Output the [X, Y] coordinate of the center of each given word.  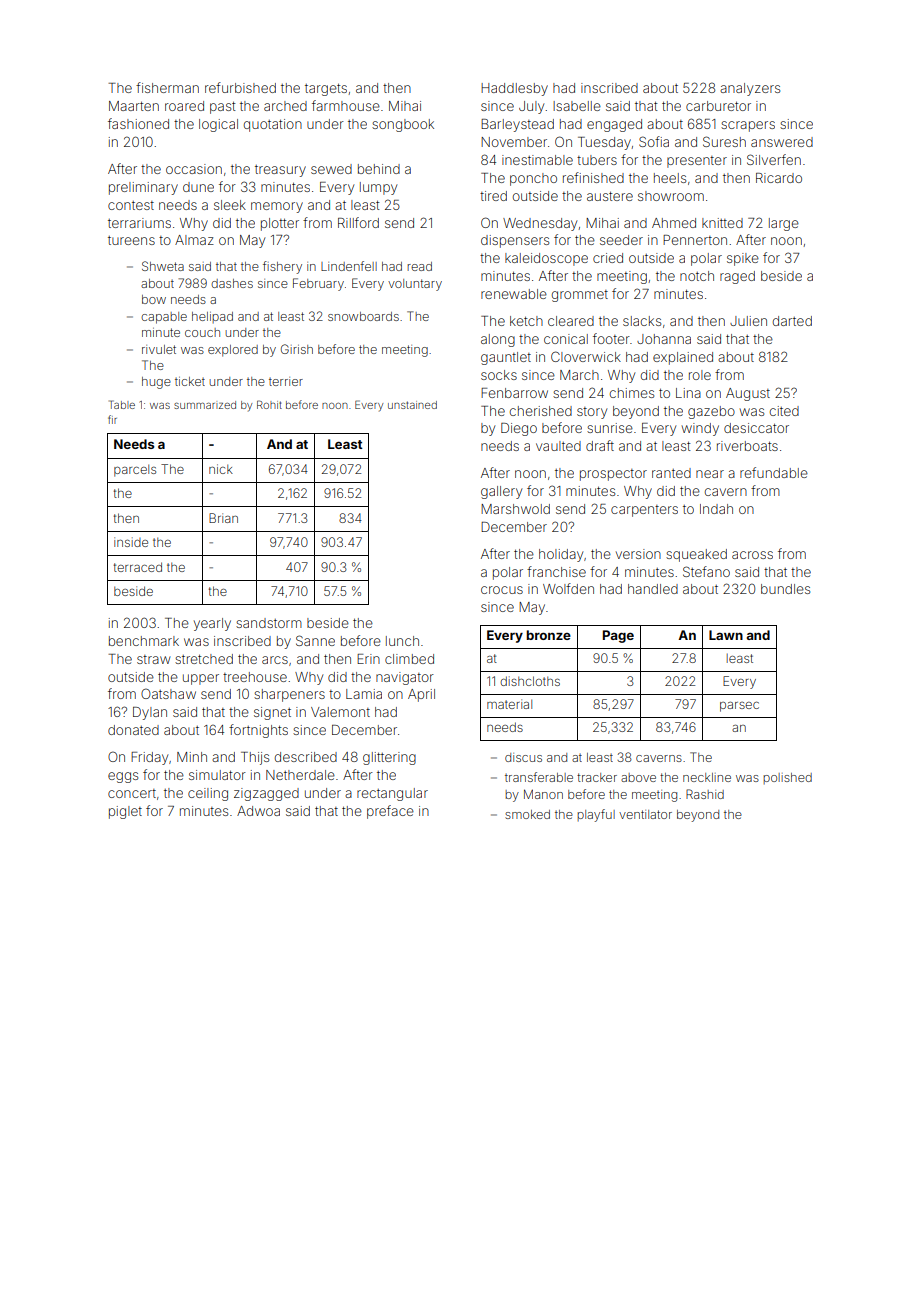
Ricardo [779, 178]
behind [379, 169]
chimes [632, 393]
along [498, 340]
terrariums [139, 223]
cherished [541, 411]
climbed [409, 659]
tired [493, 196]
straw [153, 659]
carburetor [718, 106]
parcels [135, 470]
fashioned [138, 123]
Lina [688, 393]
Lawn [726, 635]
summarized [205, 405]
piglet [125, 812]
